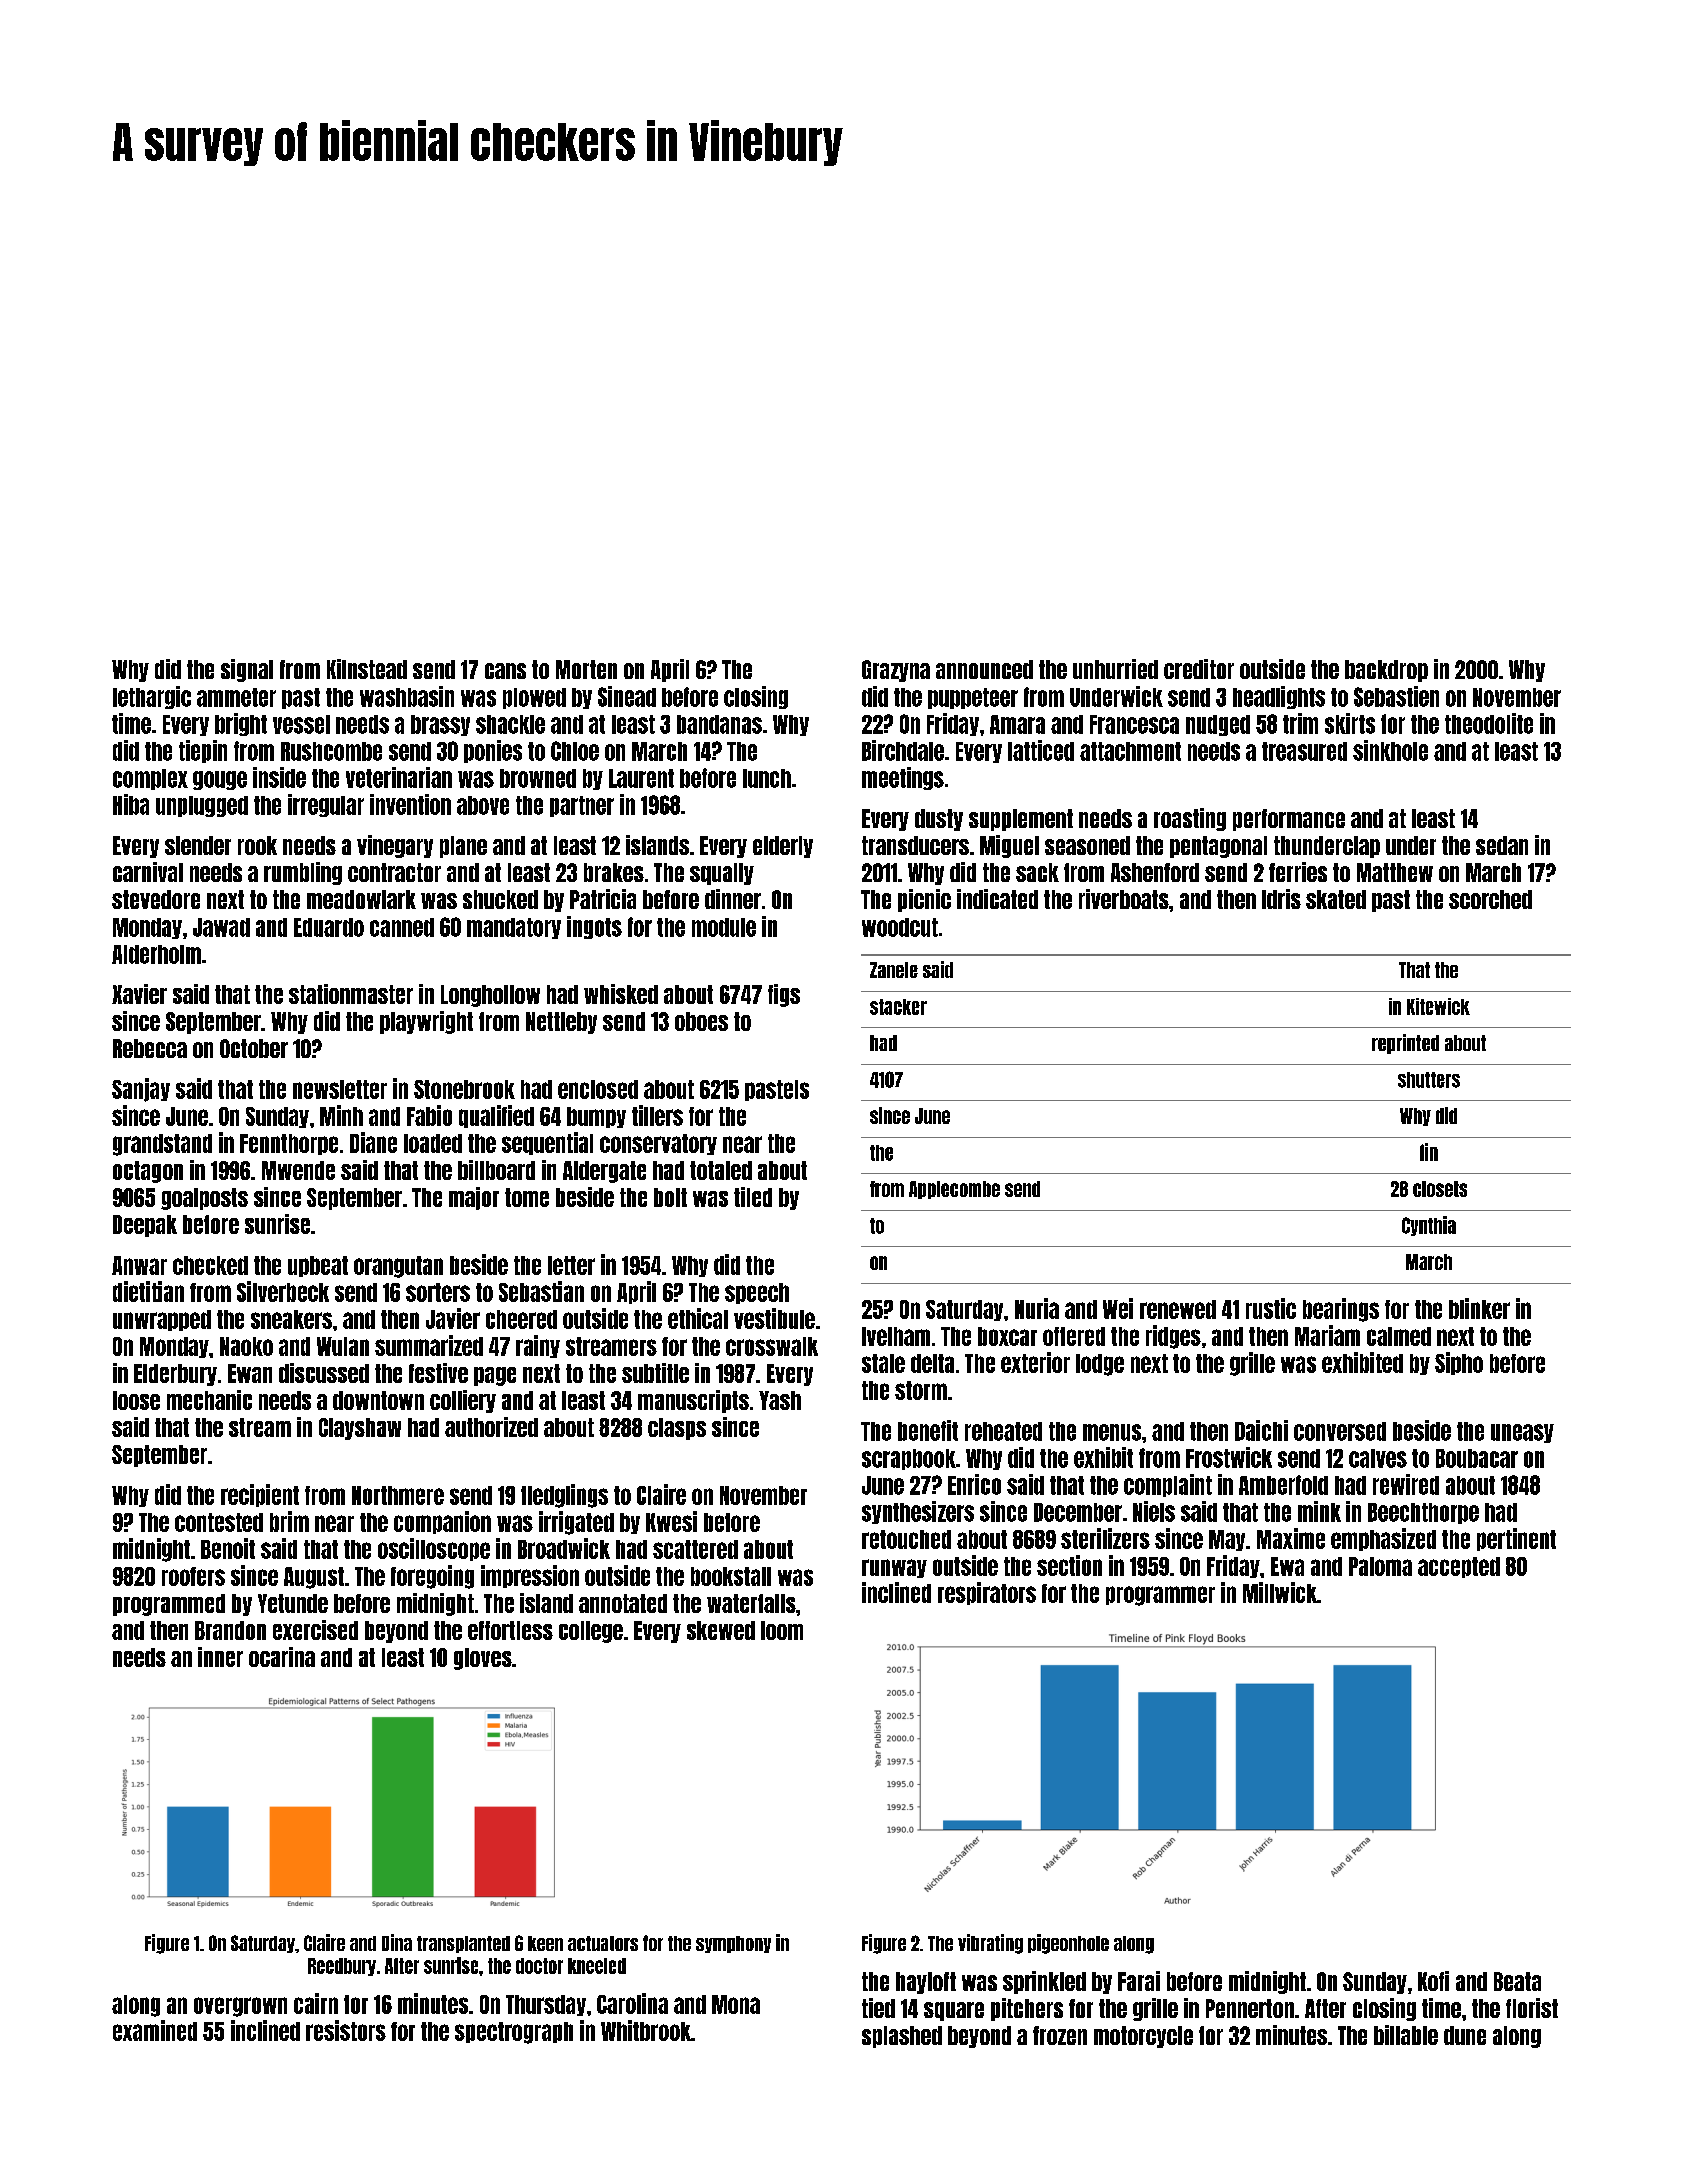 This page has width=1683, height=2178. I want to click on Grazyna, so click(896, 671).
